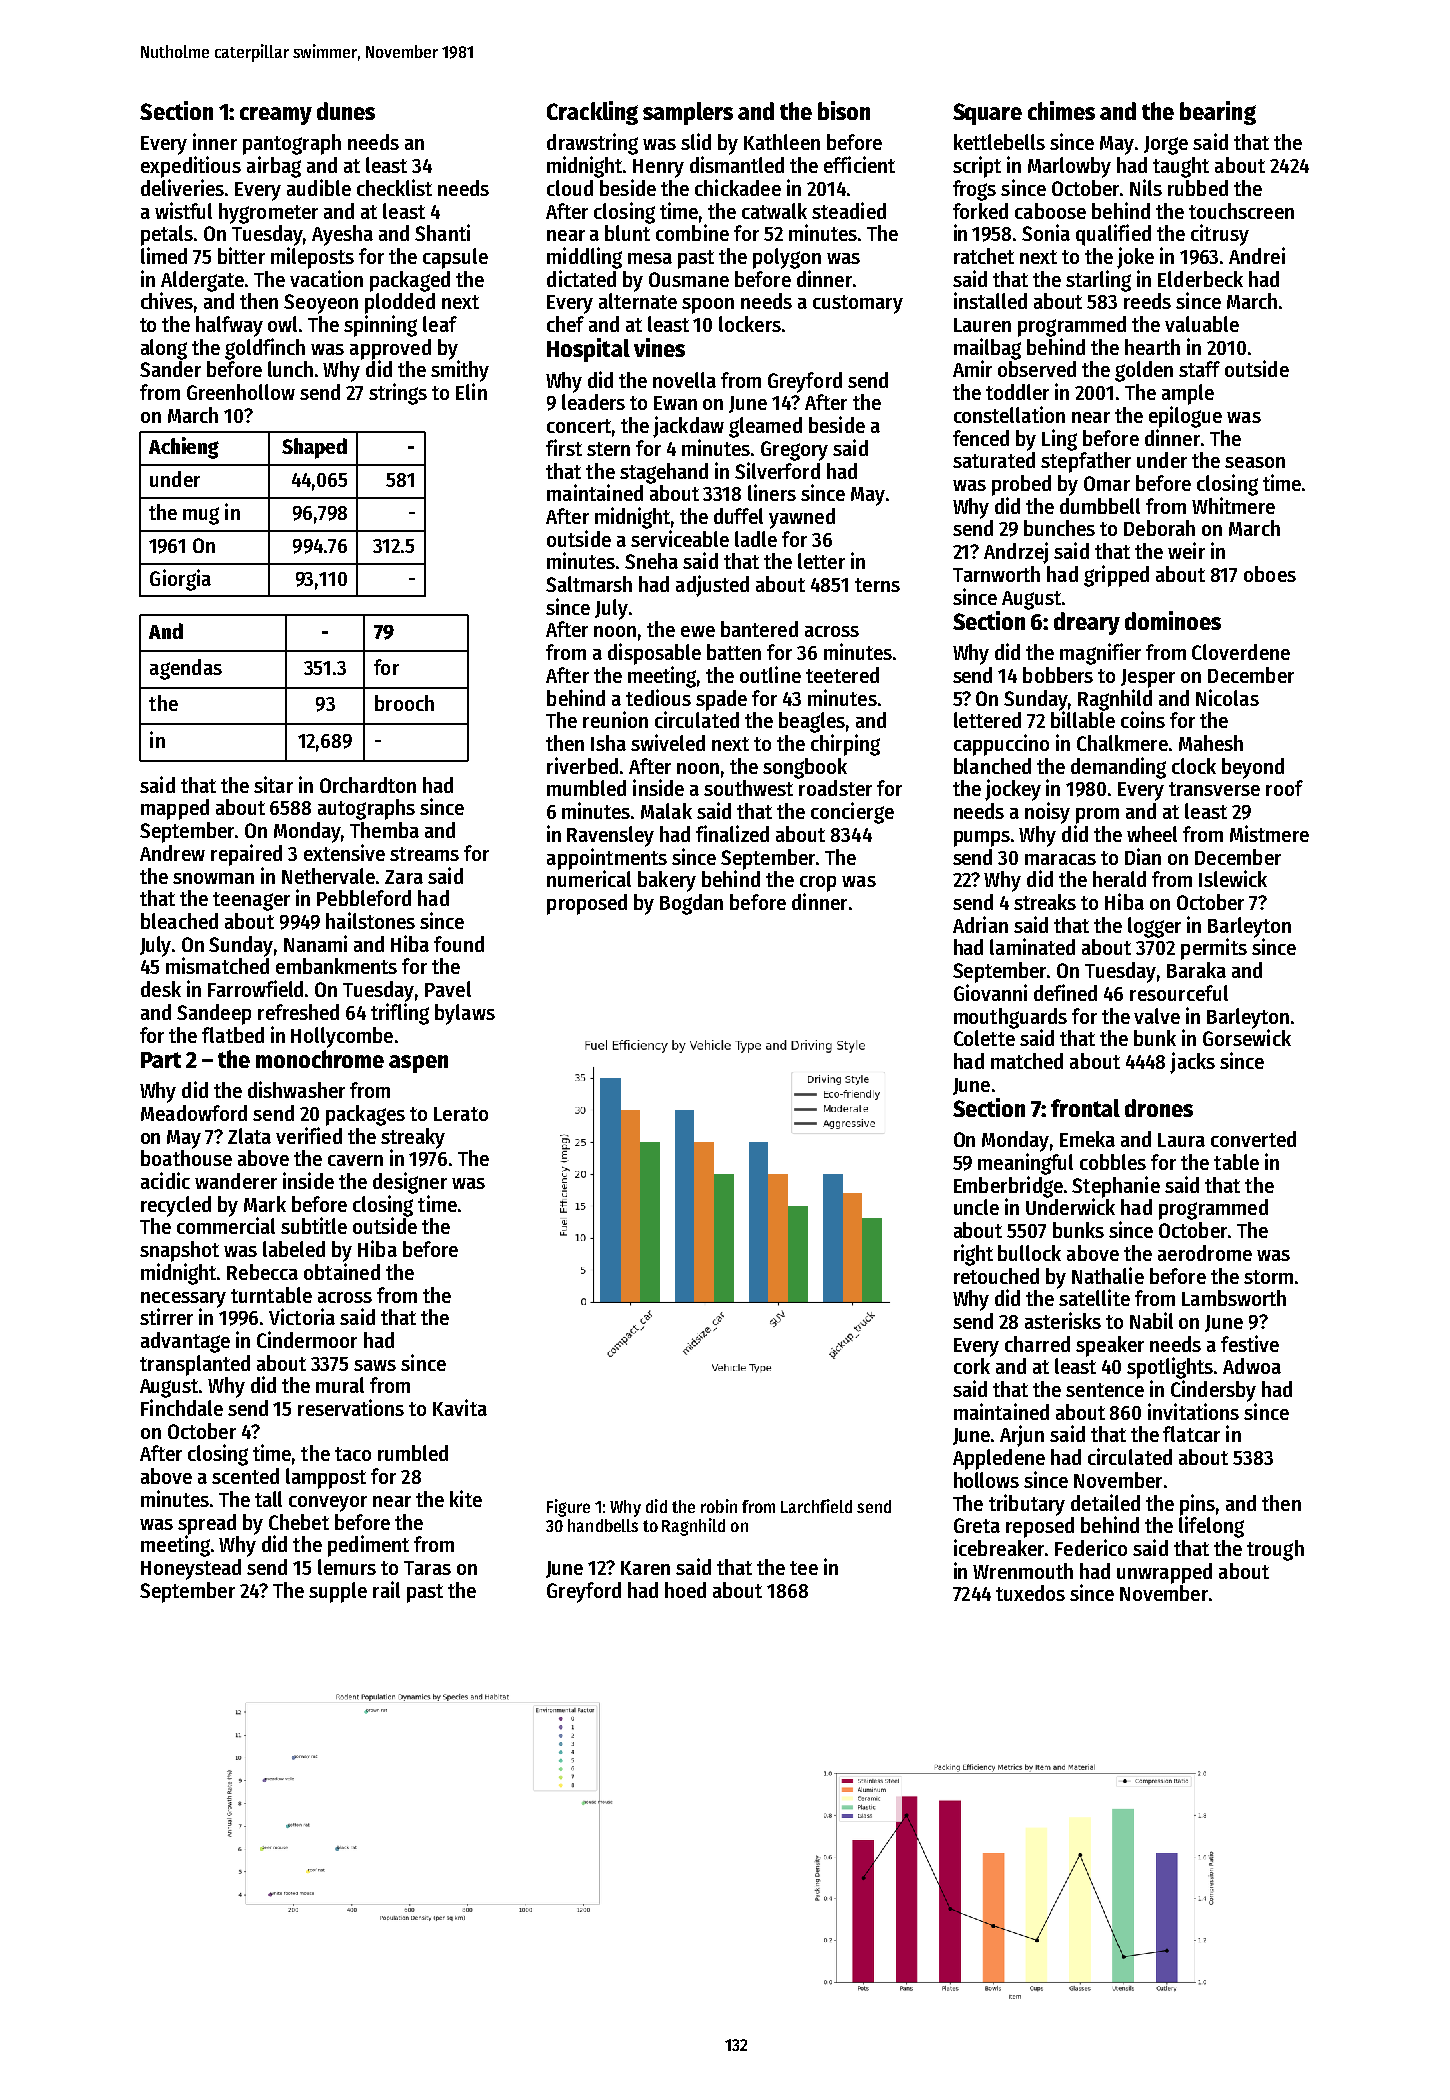 The image size is (1450, 2100). Describe the element at coordinates (251, 901) in the screenshot. I see `teenager` at that location.
